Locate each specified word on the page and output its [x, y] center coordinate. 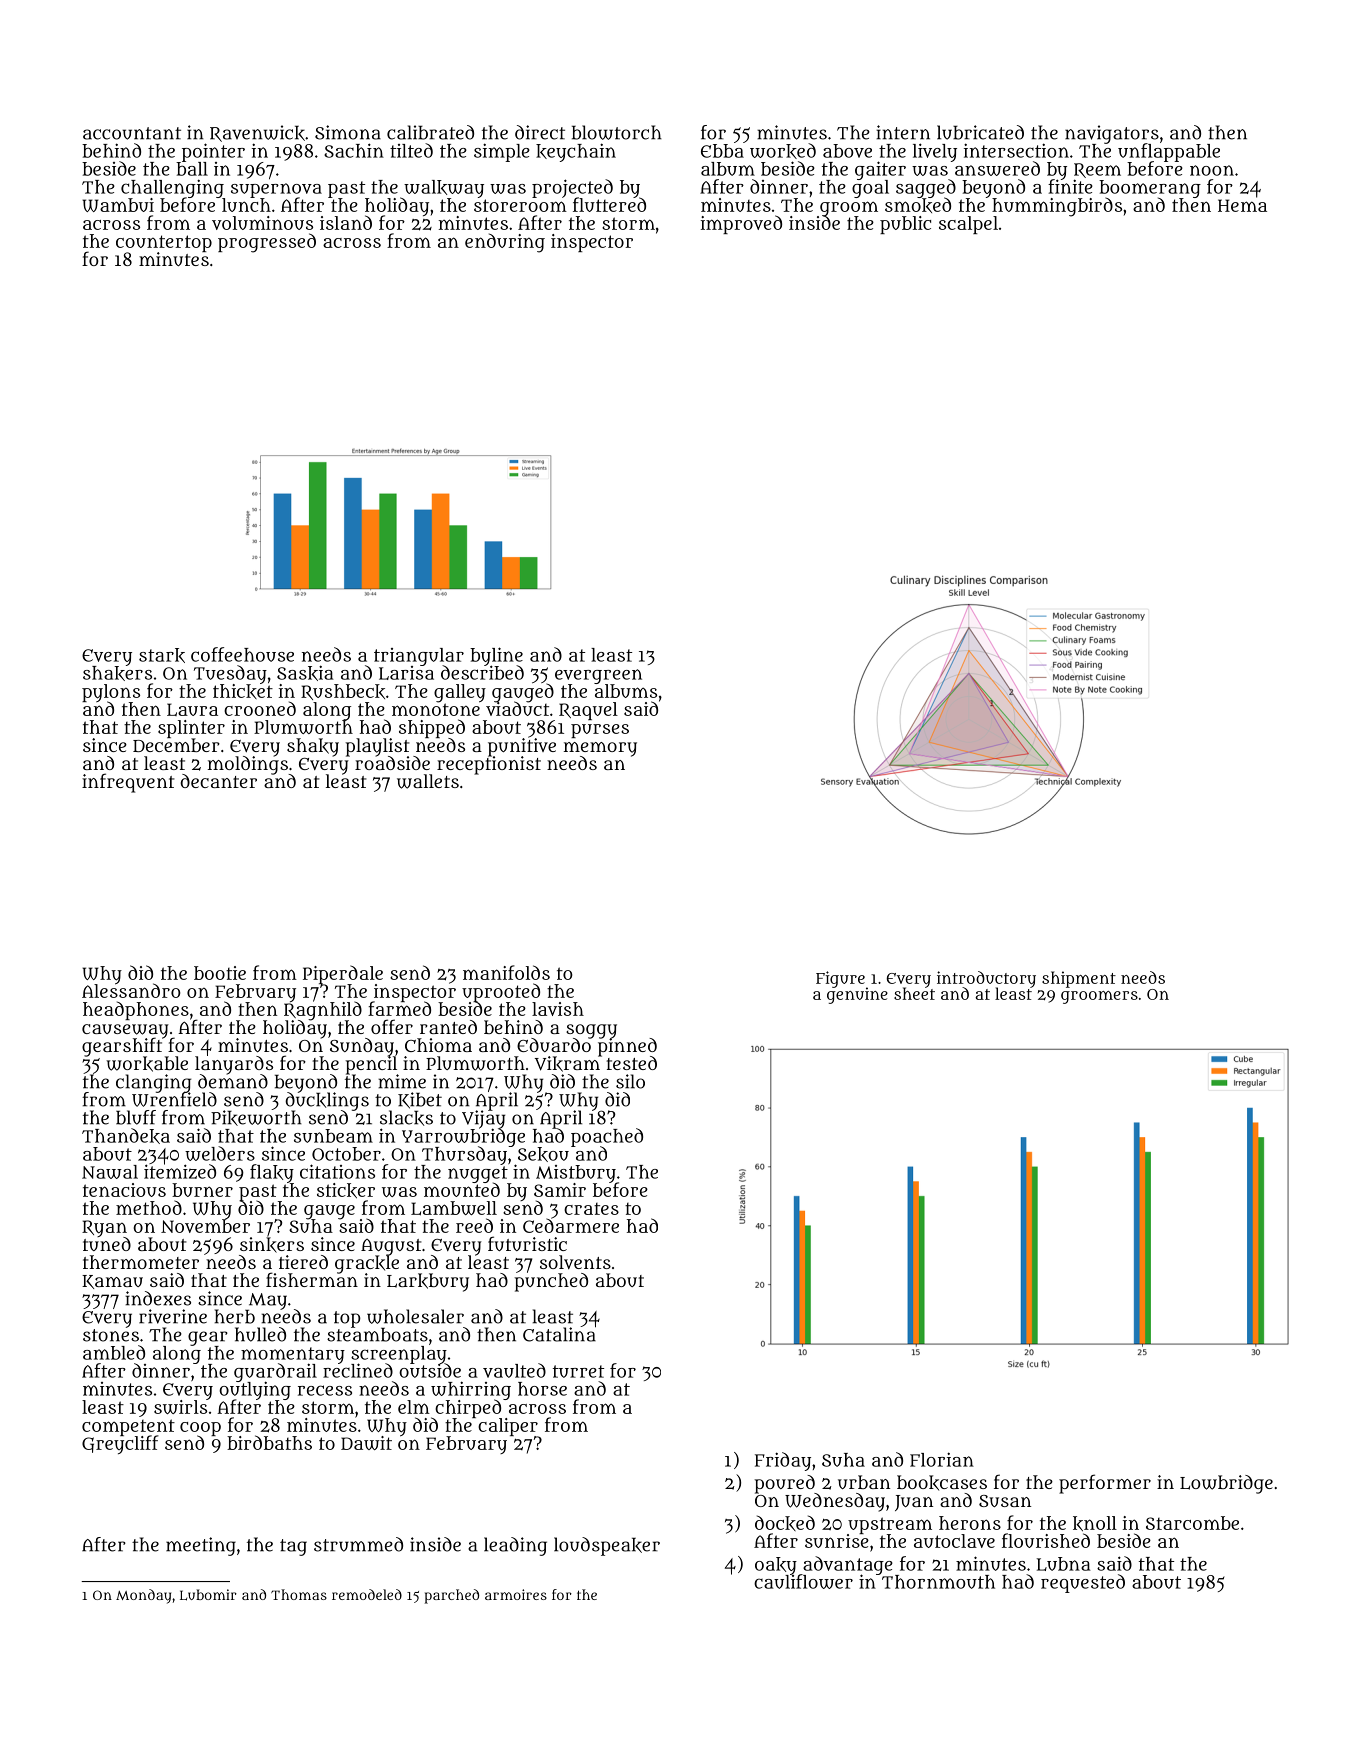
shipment [1079, 979]
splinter [191, 729]
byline [496, 656]
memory [600, 749]
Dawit [366, 1443]
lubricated [980, 132]
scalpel [968, 225]
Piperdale [343, 974]
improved [741, 224]
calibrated [430, 132]
